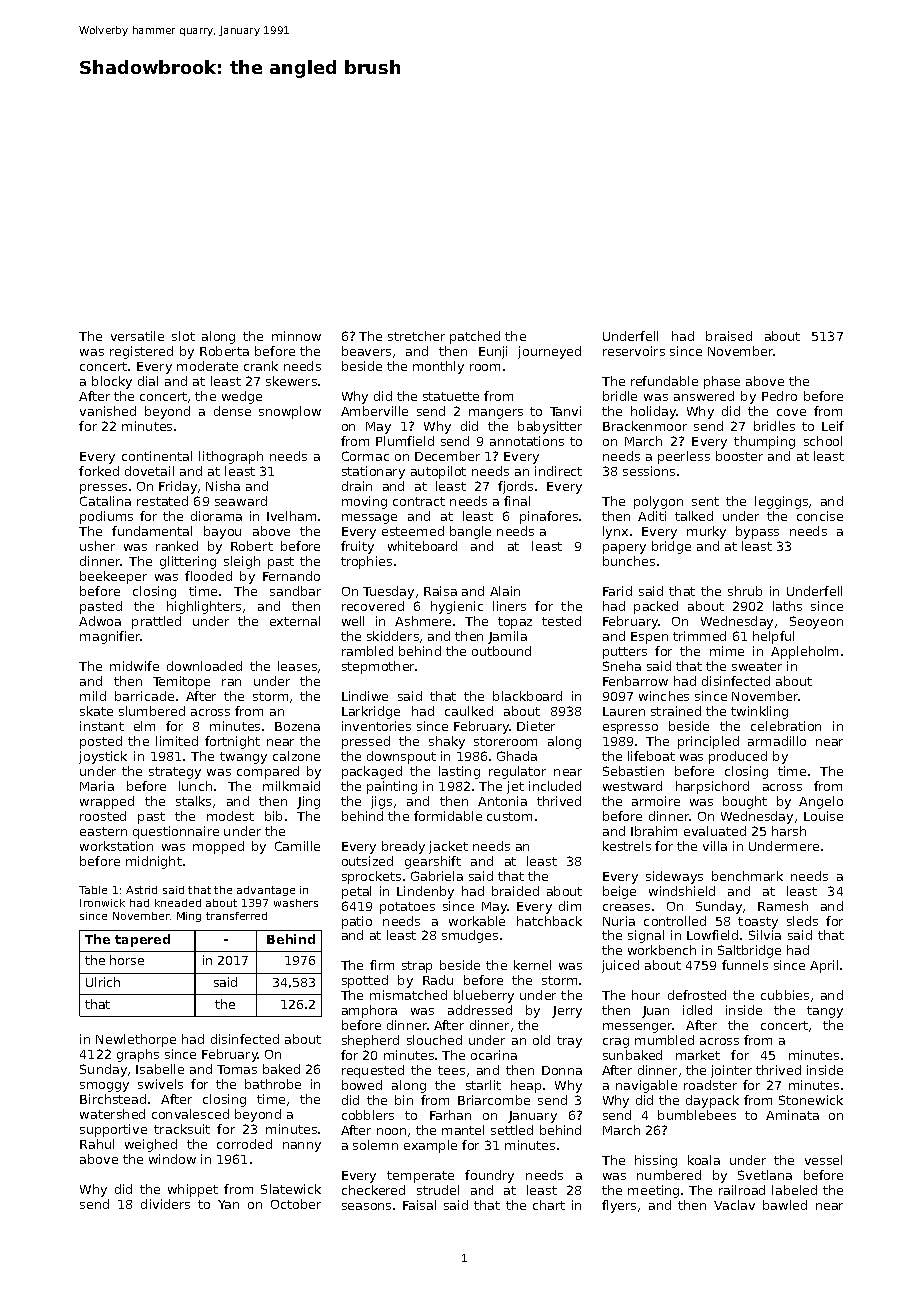 This document has width=924, height=1308. I want to click on tangy, so click(825, 1012).
